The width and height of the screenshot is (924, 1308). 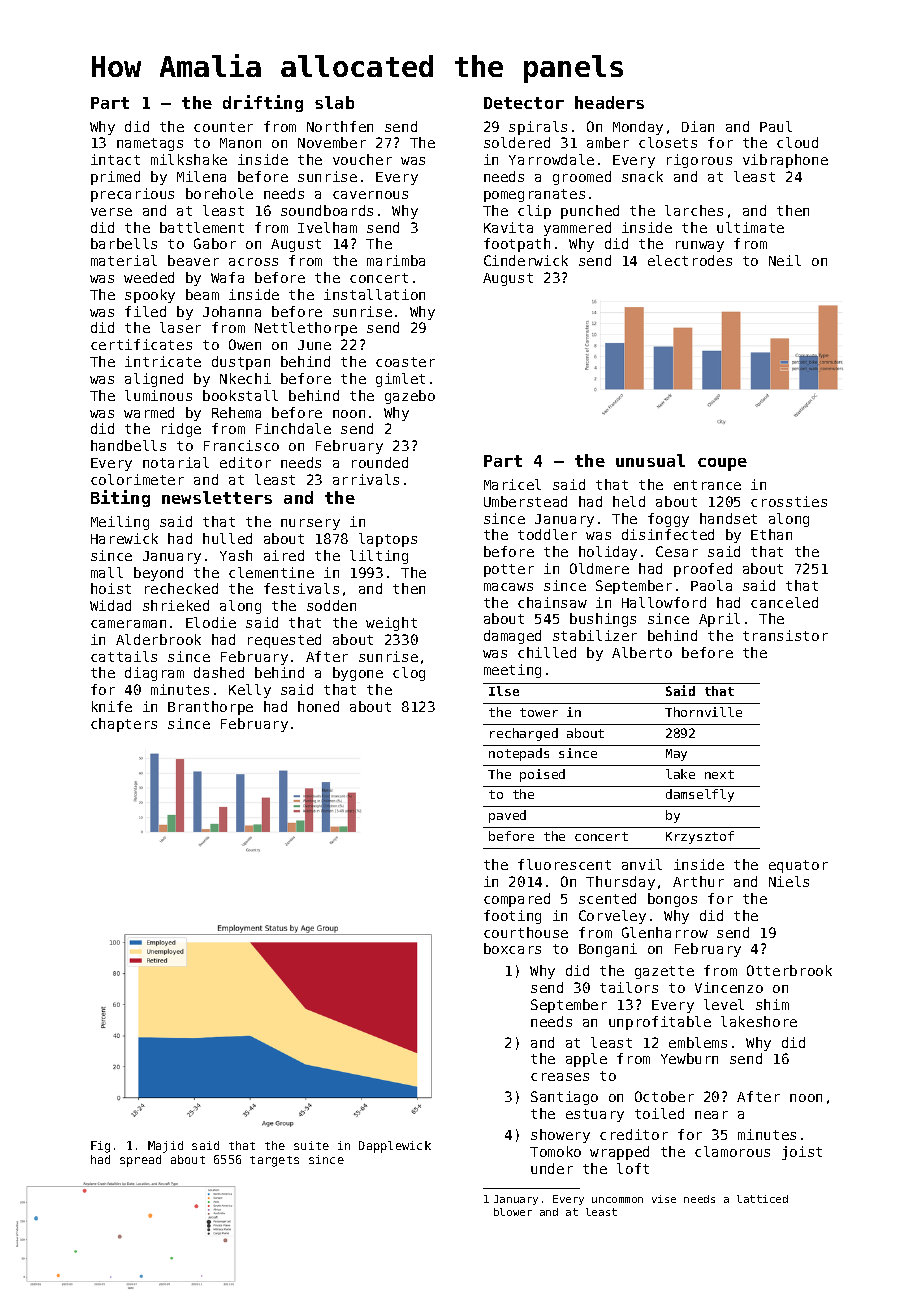 What do you see at coordinates (115, 159) in the screenshot?
I see `intact` at bounding box center [115, 159].
